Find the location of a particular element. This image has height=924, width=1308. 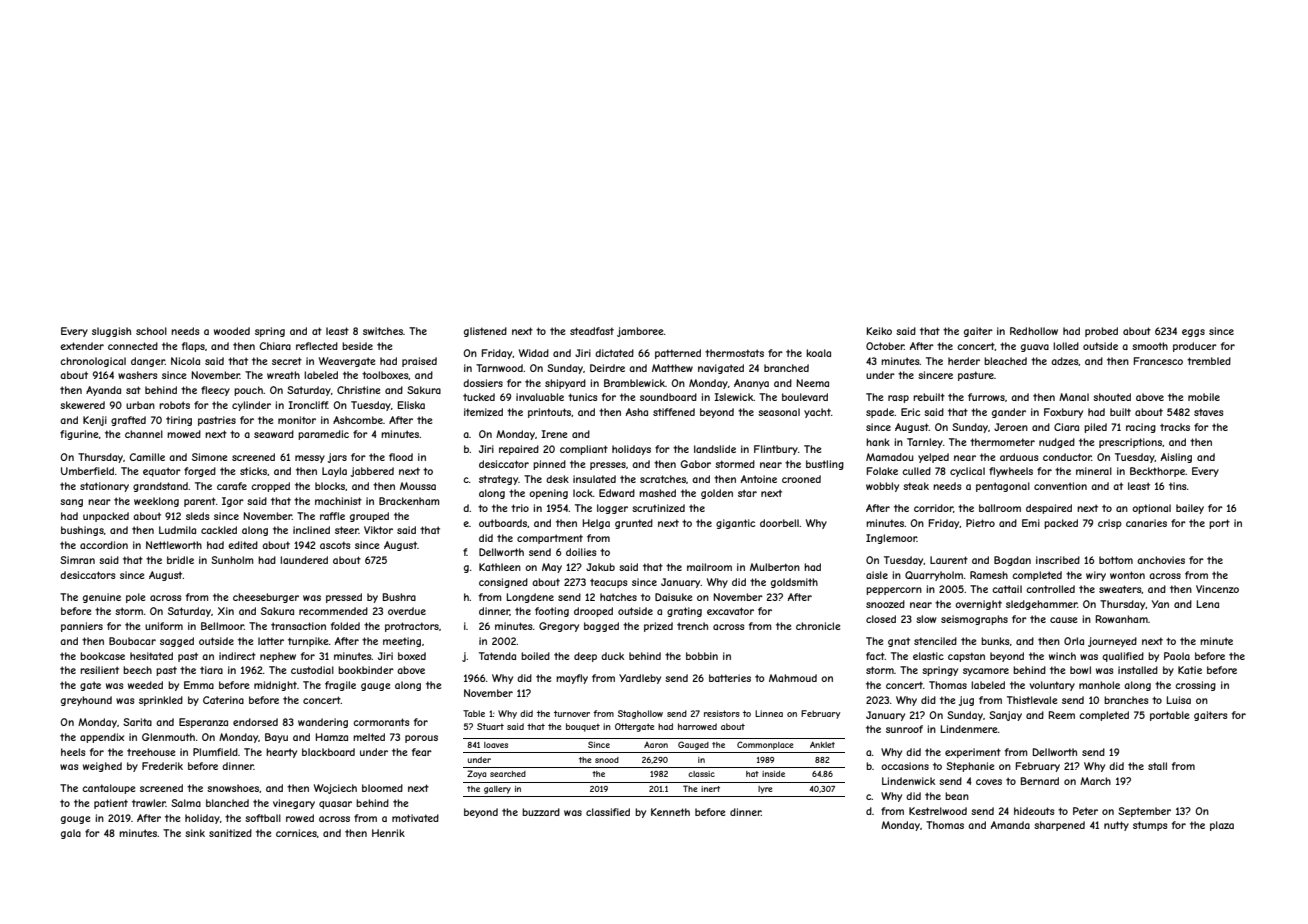

mobile is located at coordinates (1204, 397).
